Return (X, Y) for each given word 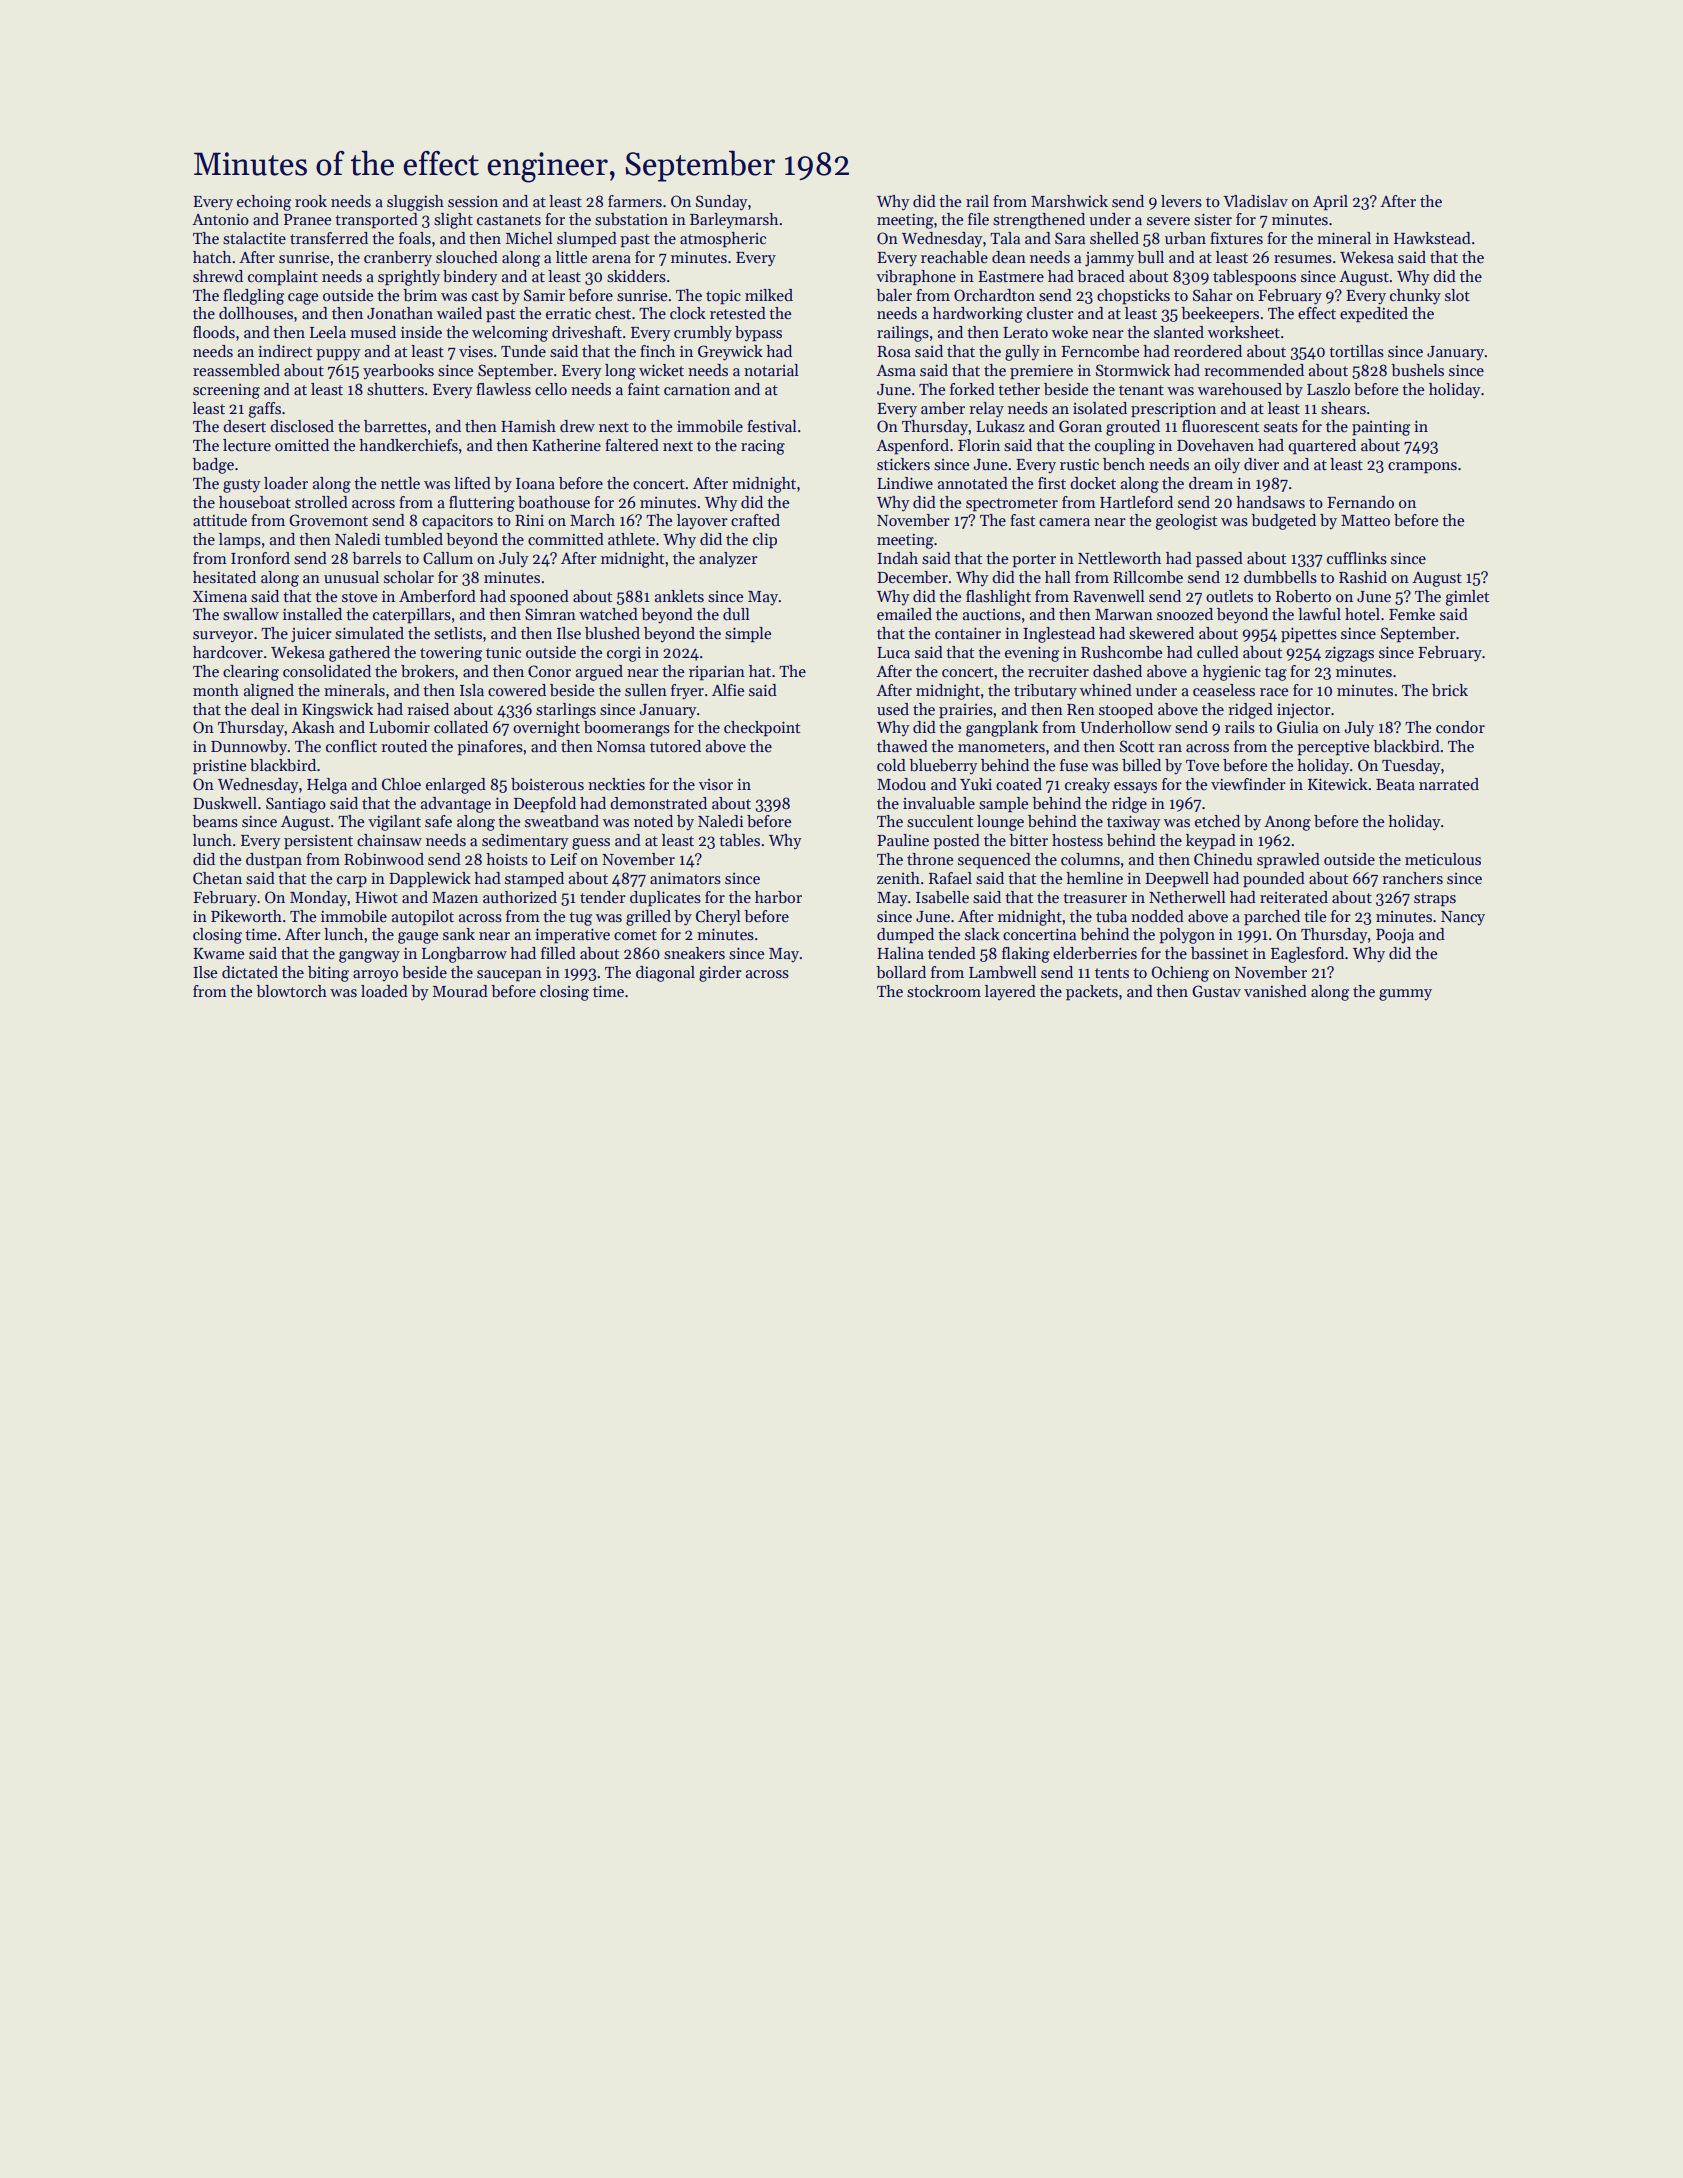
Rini (529, 520)
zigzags (1349, 654)
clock (688, 313)
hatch (212, 257)
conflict (351, 746)
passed (1219, 560)
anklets (679, 596)
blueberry (943, 767)
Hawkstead (1432, 238)
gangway (369, 957)
